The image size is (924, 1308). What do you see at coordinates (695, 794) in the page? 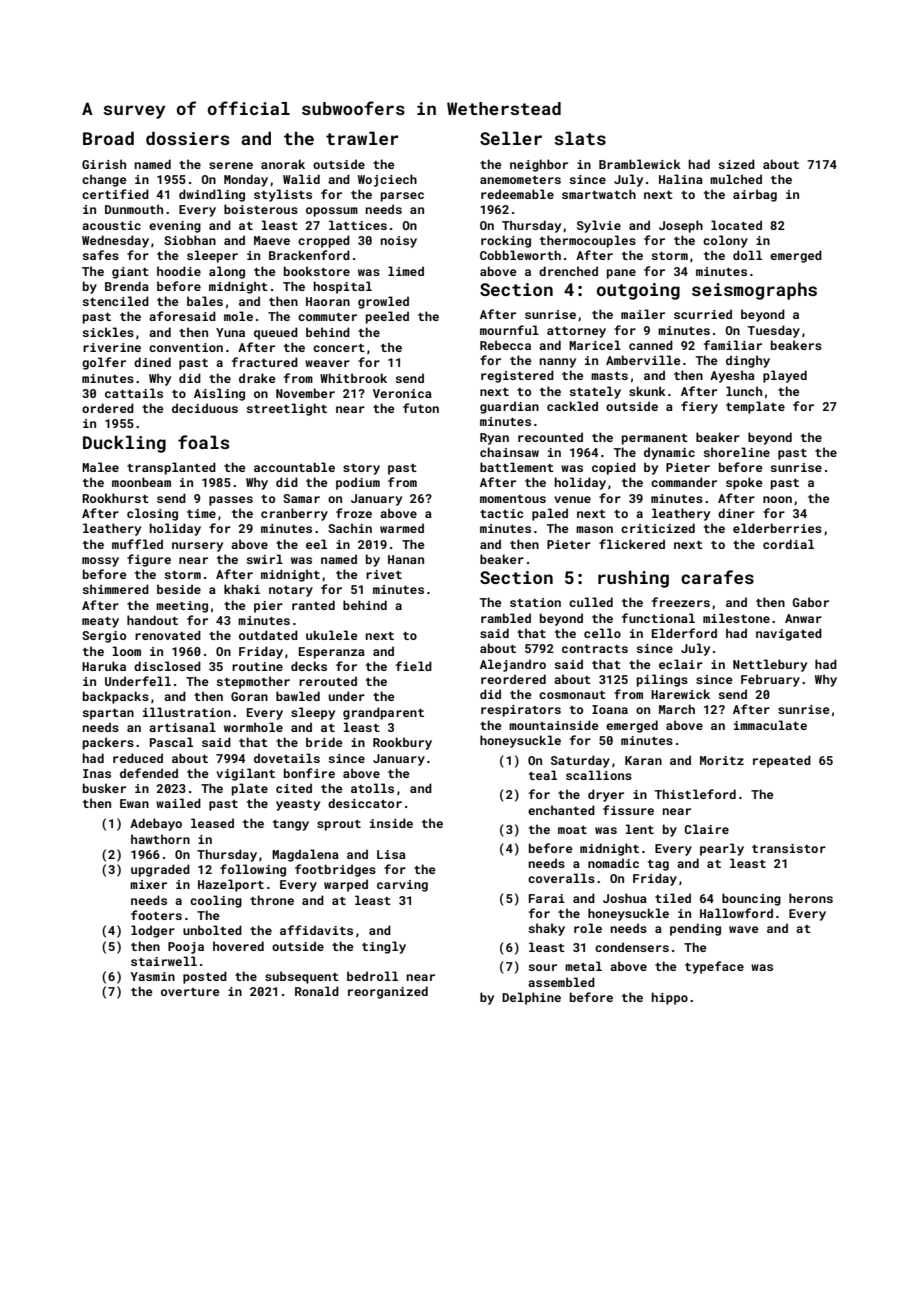
I see `Thistleford` at bounding box center [695, 794].
